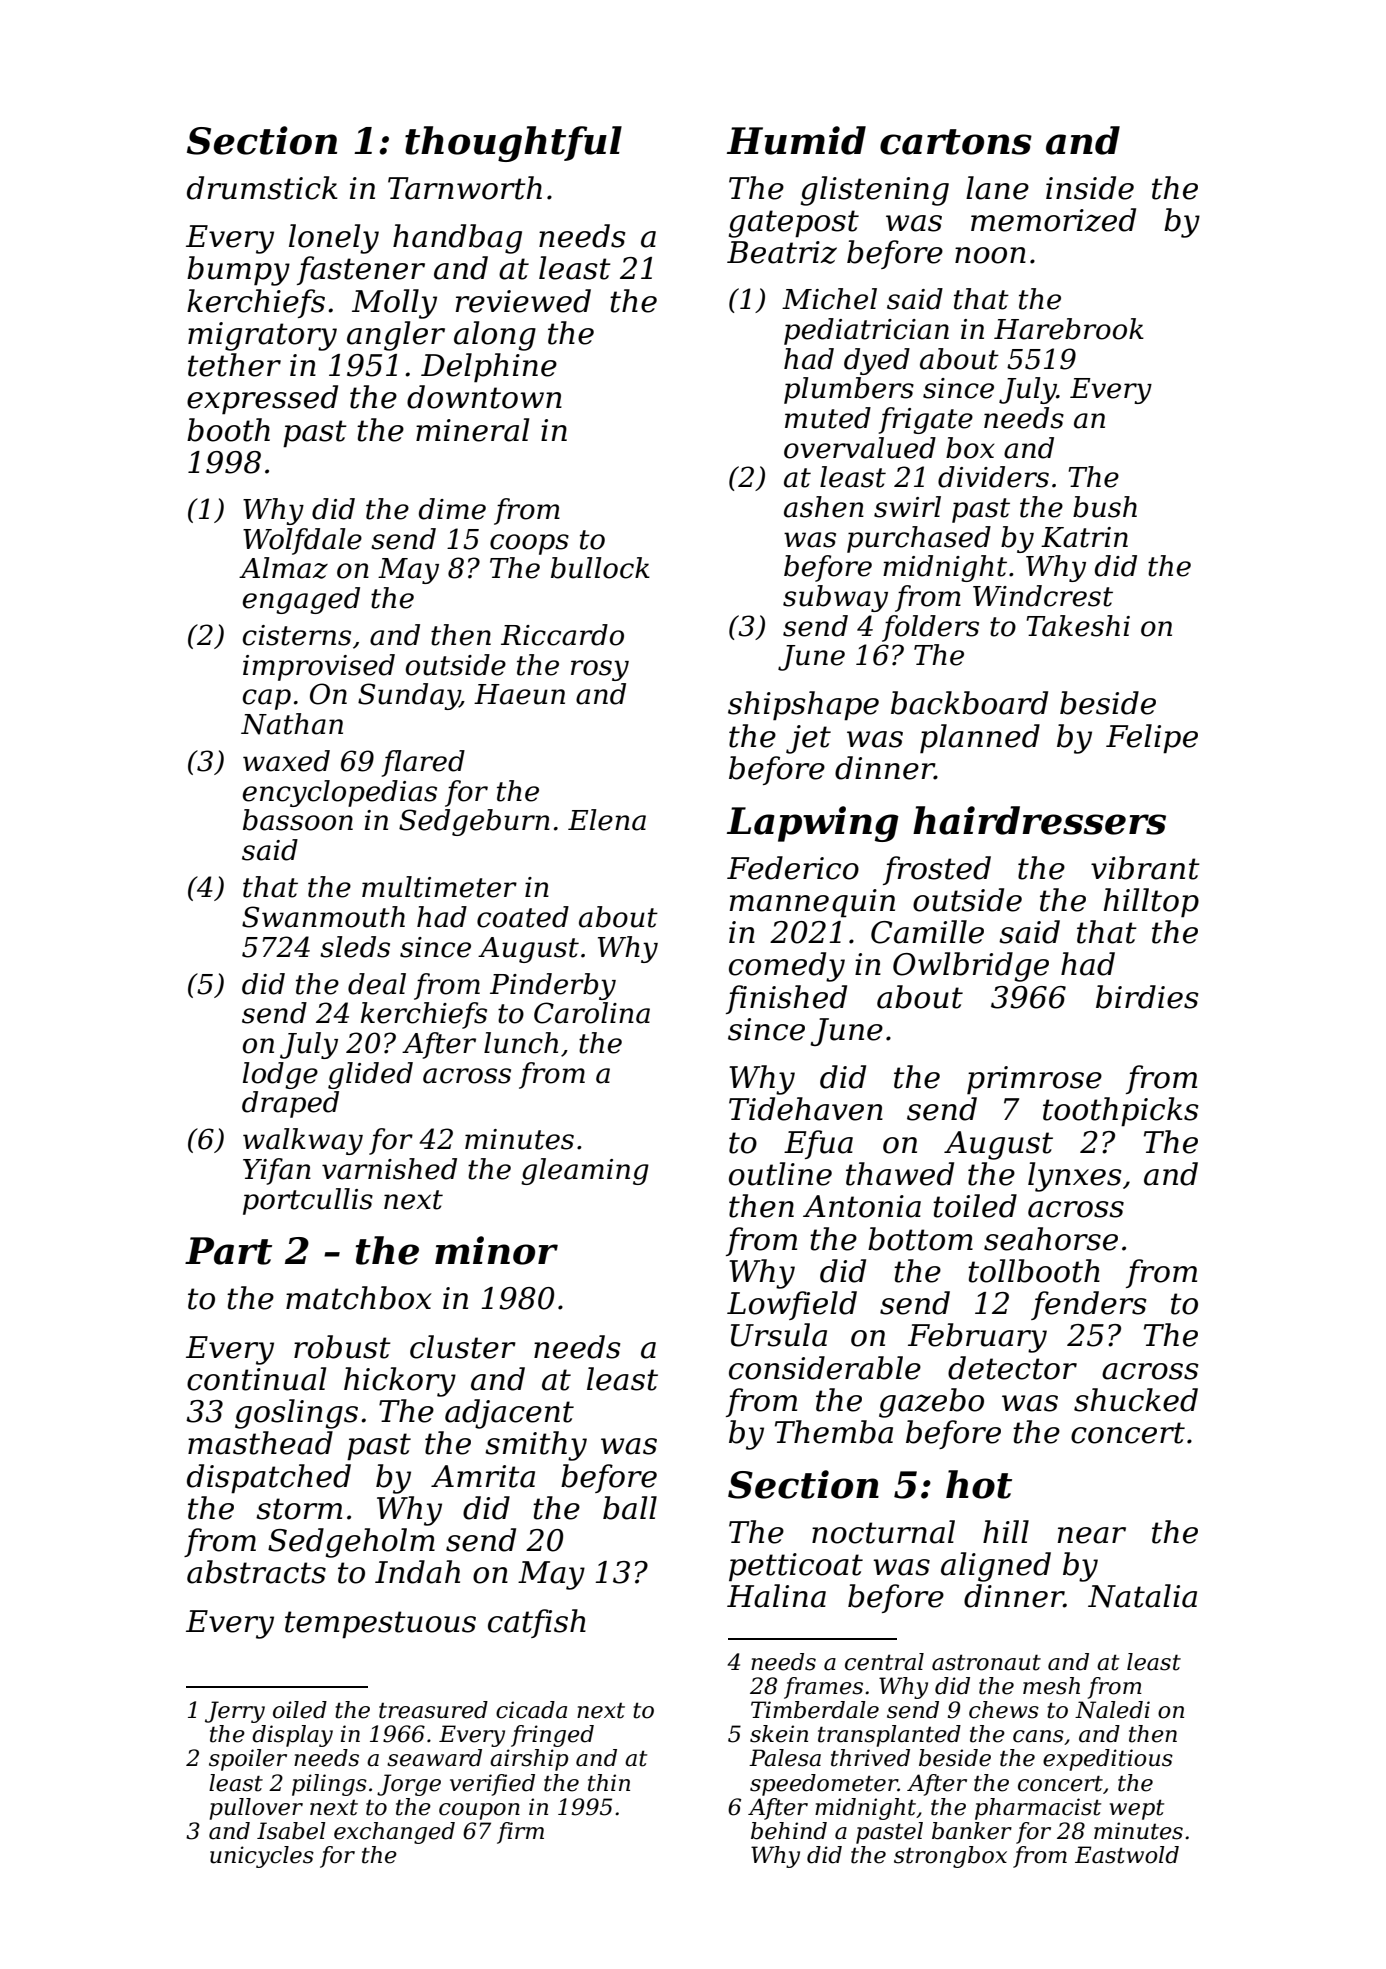 This screenshot has width=1386, height=1969. I want to click on bullock, so click(600, 568).
